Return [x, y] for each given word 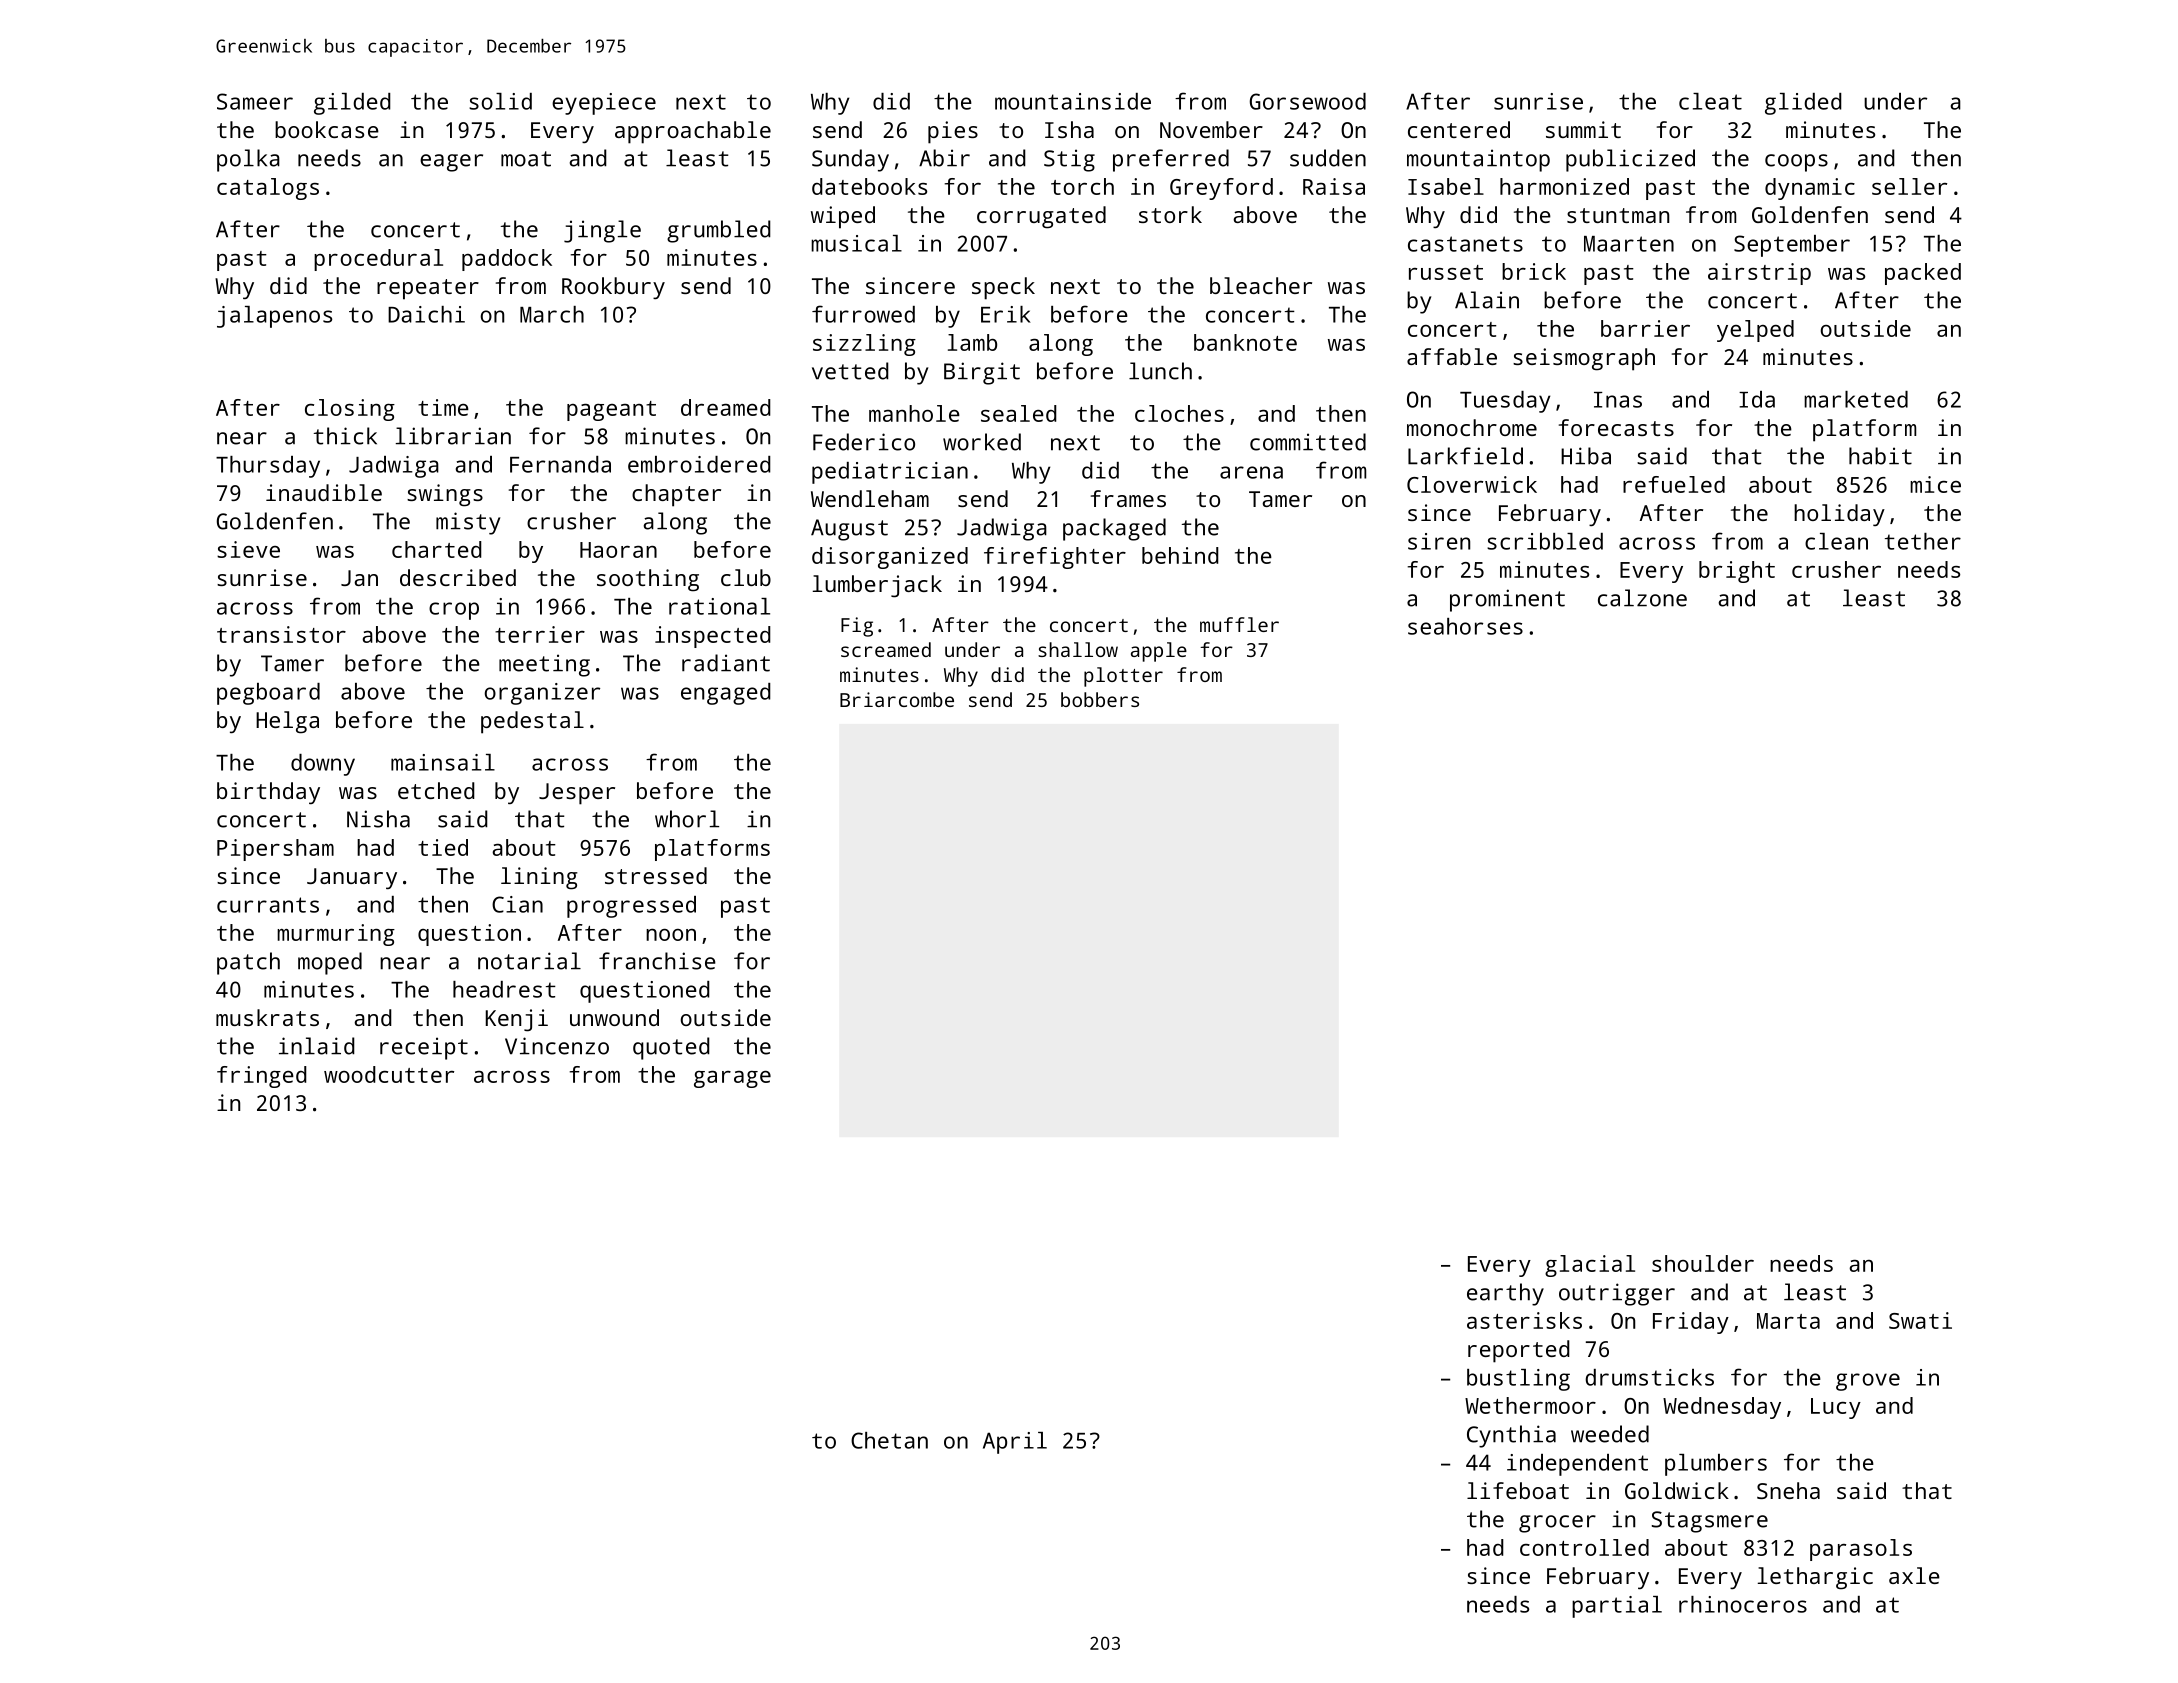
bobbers [1100, 699]
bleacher [1261, 285]
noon [671, 935]
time [443, 407]
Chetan [889, 1440]
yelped [1755, 331]
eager [451, 163]
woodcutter [389, 1074]
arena [1251, 472]
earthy [1505, 1294]
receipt [424, 1048]
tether [1923, 541]
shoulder [1703, 1263]
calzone [1642, 598]
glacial [1590, 1266]
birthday [268, 793]
